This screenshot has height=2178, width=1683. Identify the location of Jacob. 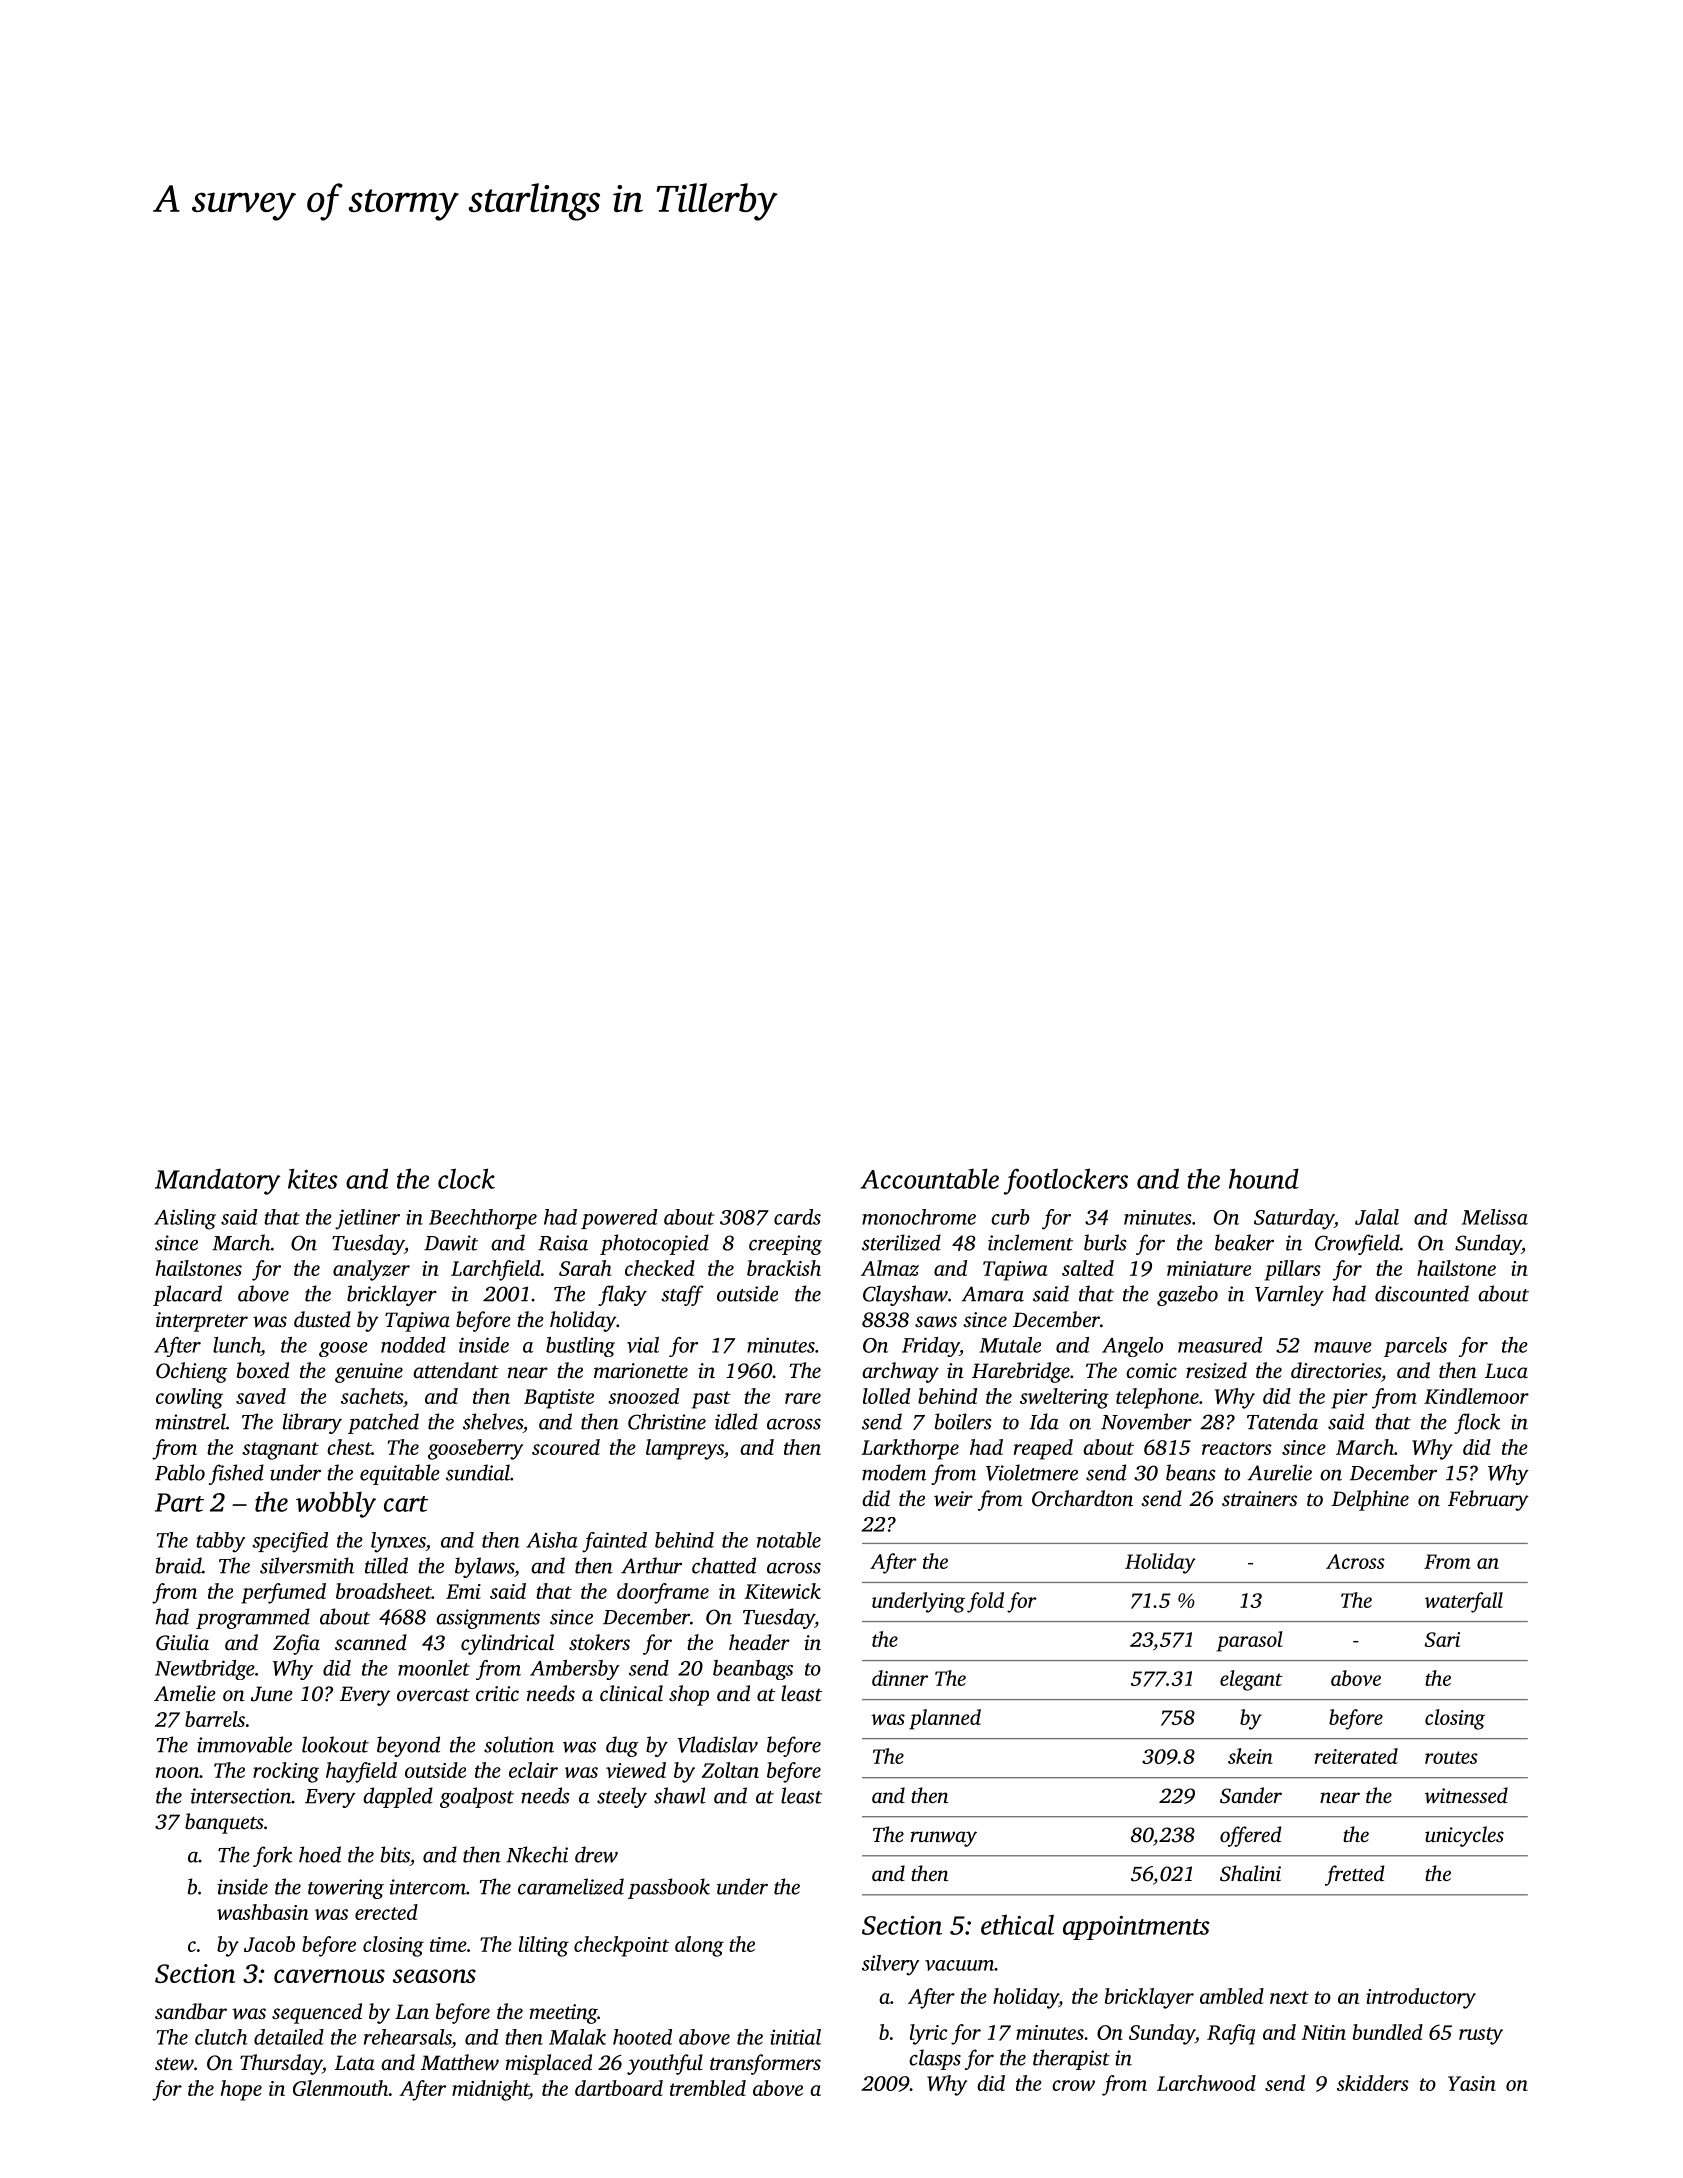
(269, 1944).
